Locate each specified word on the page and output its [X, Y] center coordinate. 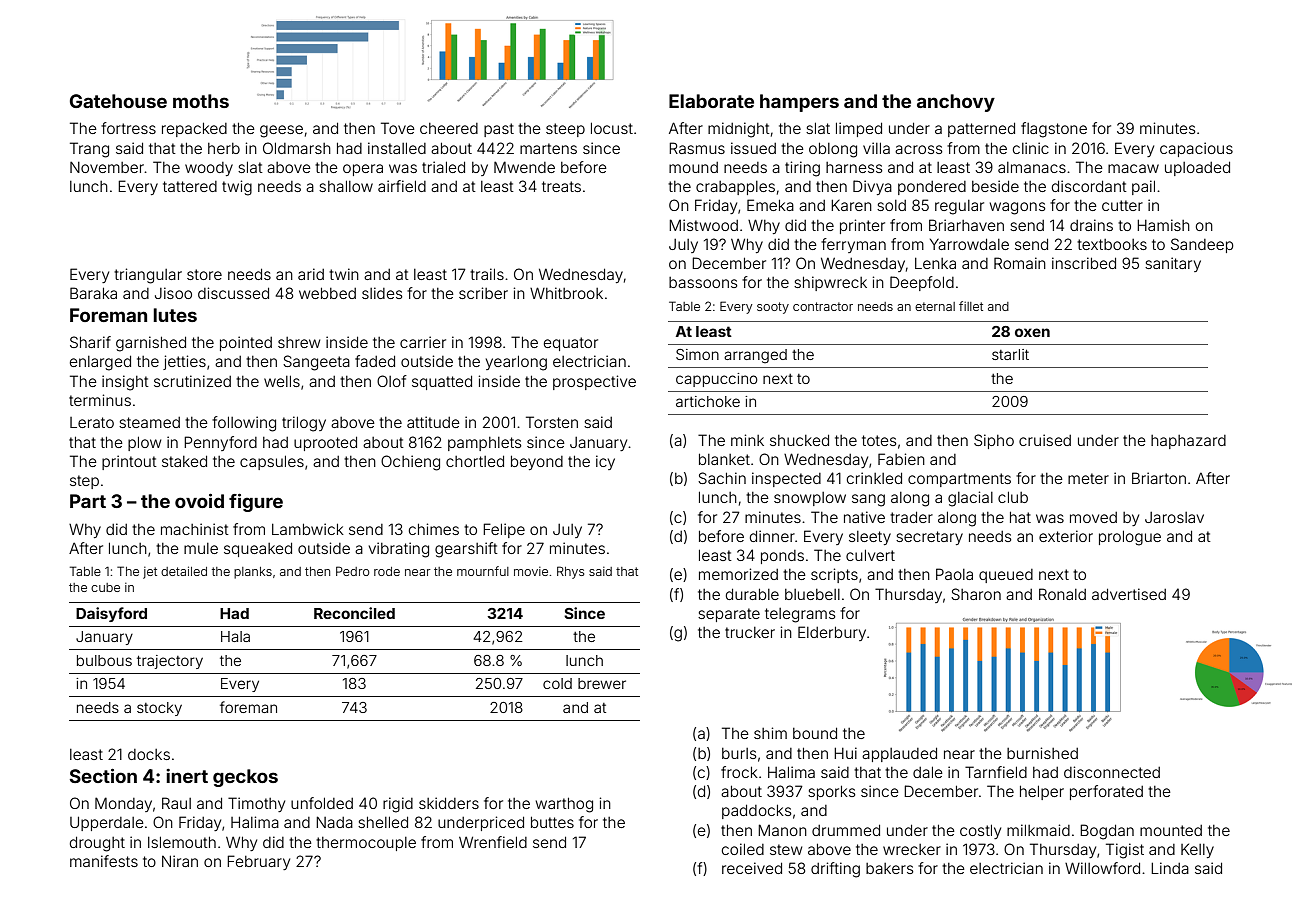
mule [201, 548]
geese [281, 131]
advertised [1129, 594]
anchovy [956, 103]
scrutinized [192, 381]
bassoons [703, 282]
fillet [971, 306]
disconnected [1112, 772]
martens [548, 148]
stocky [159, 709]
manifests [104, 861]
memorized [738, 574]
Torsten [552, 422]
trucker [750, 632]
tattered [190, 186]
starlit [1010, 354]
